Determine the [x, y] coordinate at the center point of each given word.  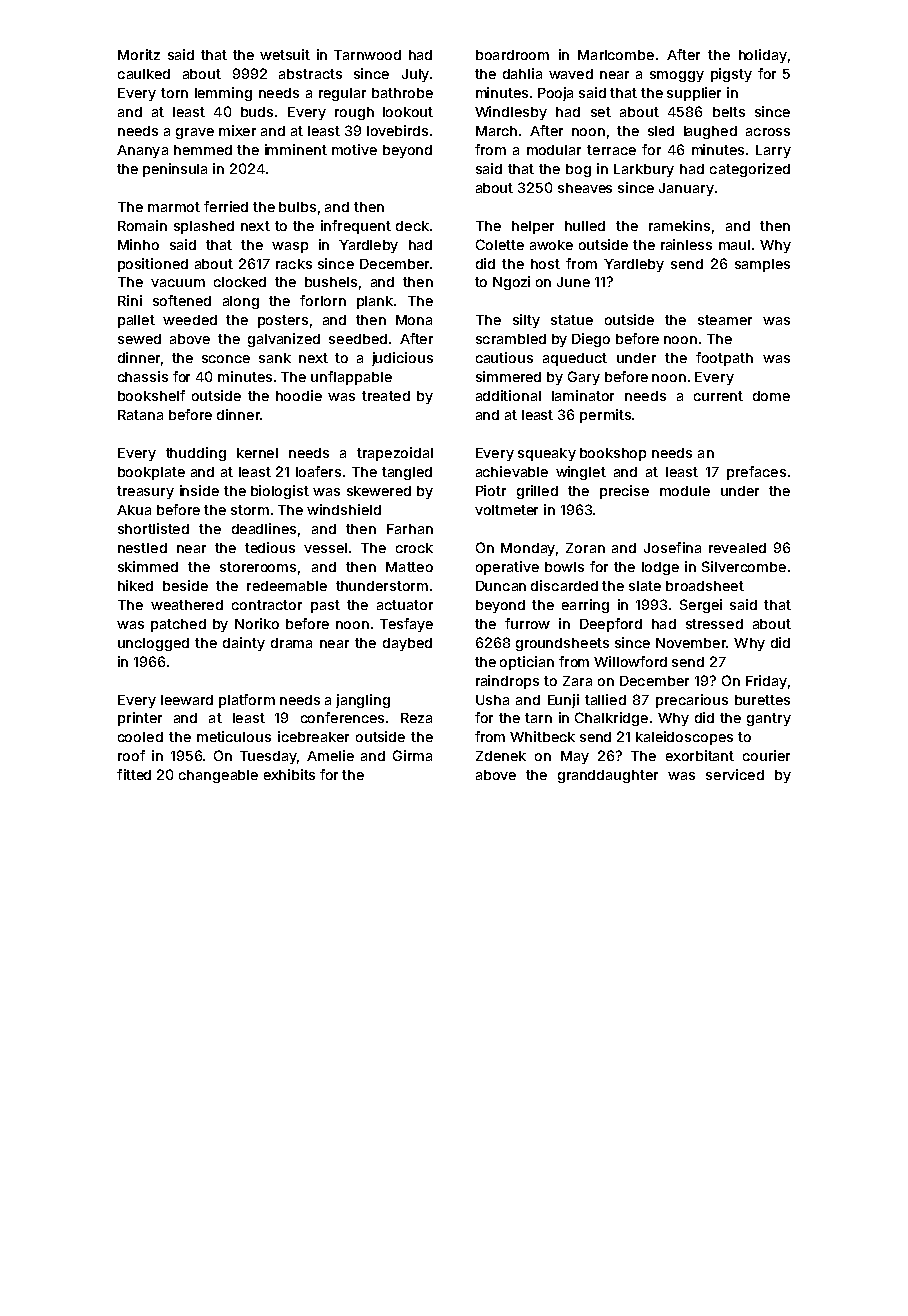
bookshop [613, 454]
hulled [585, 226]
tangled [407, 473]
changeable [218, 776]
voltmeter [506, 510]
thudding [196, 454]
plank [375, 302]
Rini [130, 300]
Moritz [139, 54]
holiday [763, 56]
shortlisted [153, 528]
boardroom [512, 55]
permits [605, 416]
